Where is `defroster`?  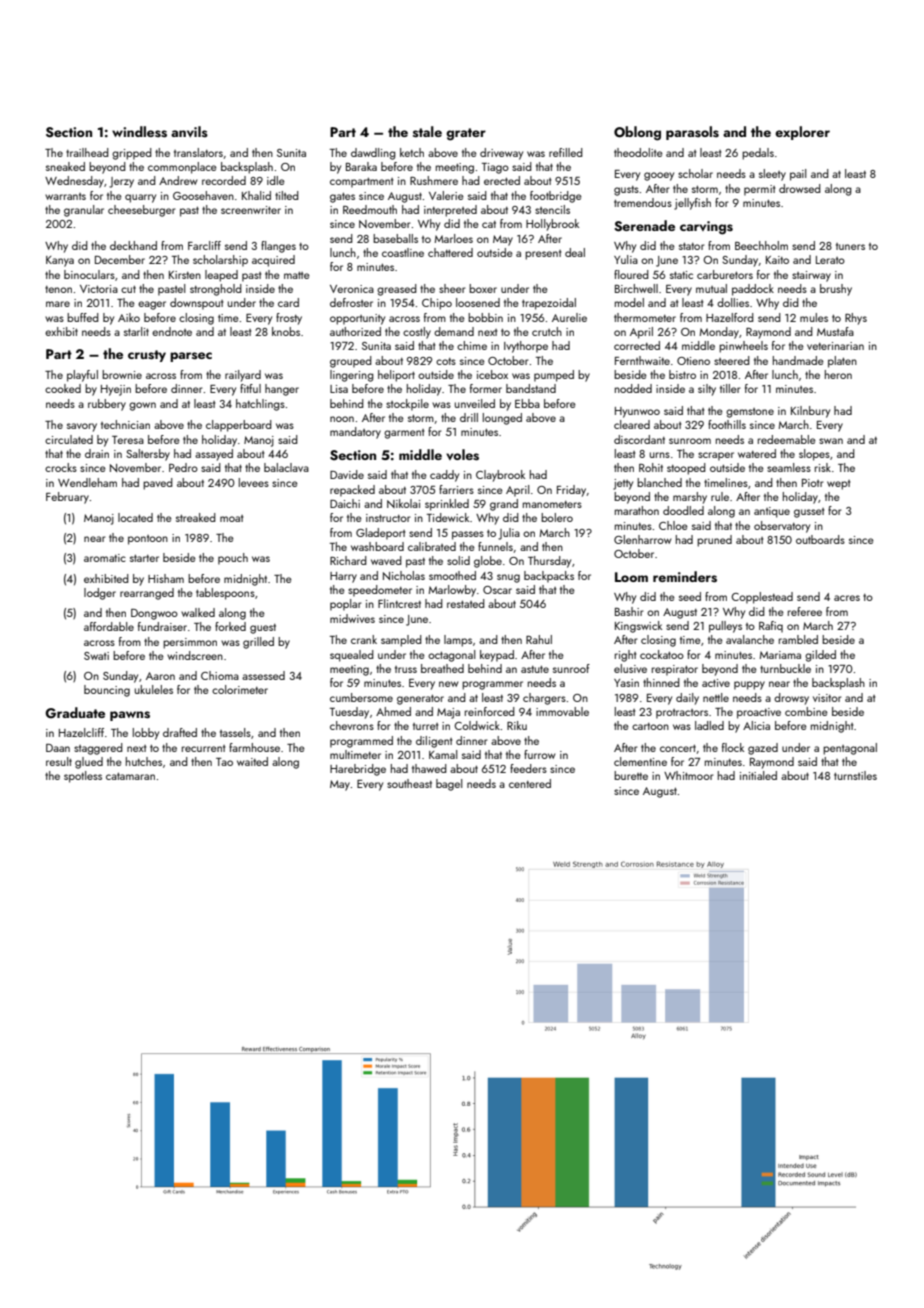
defroster is located at coordinates (351, 302).
